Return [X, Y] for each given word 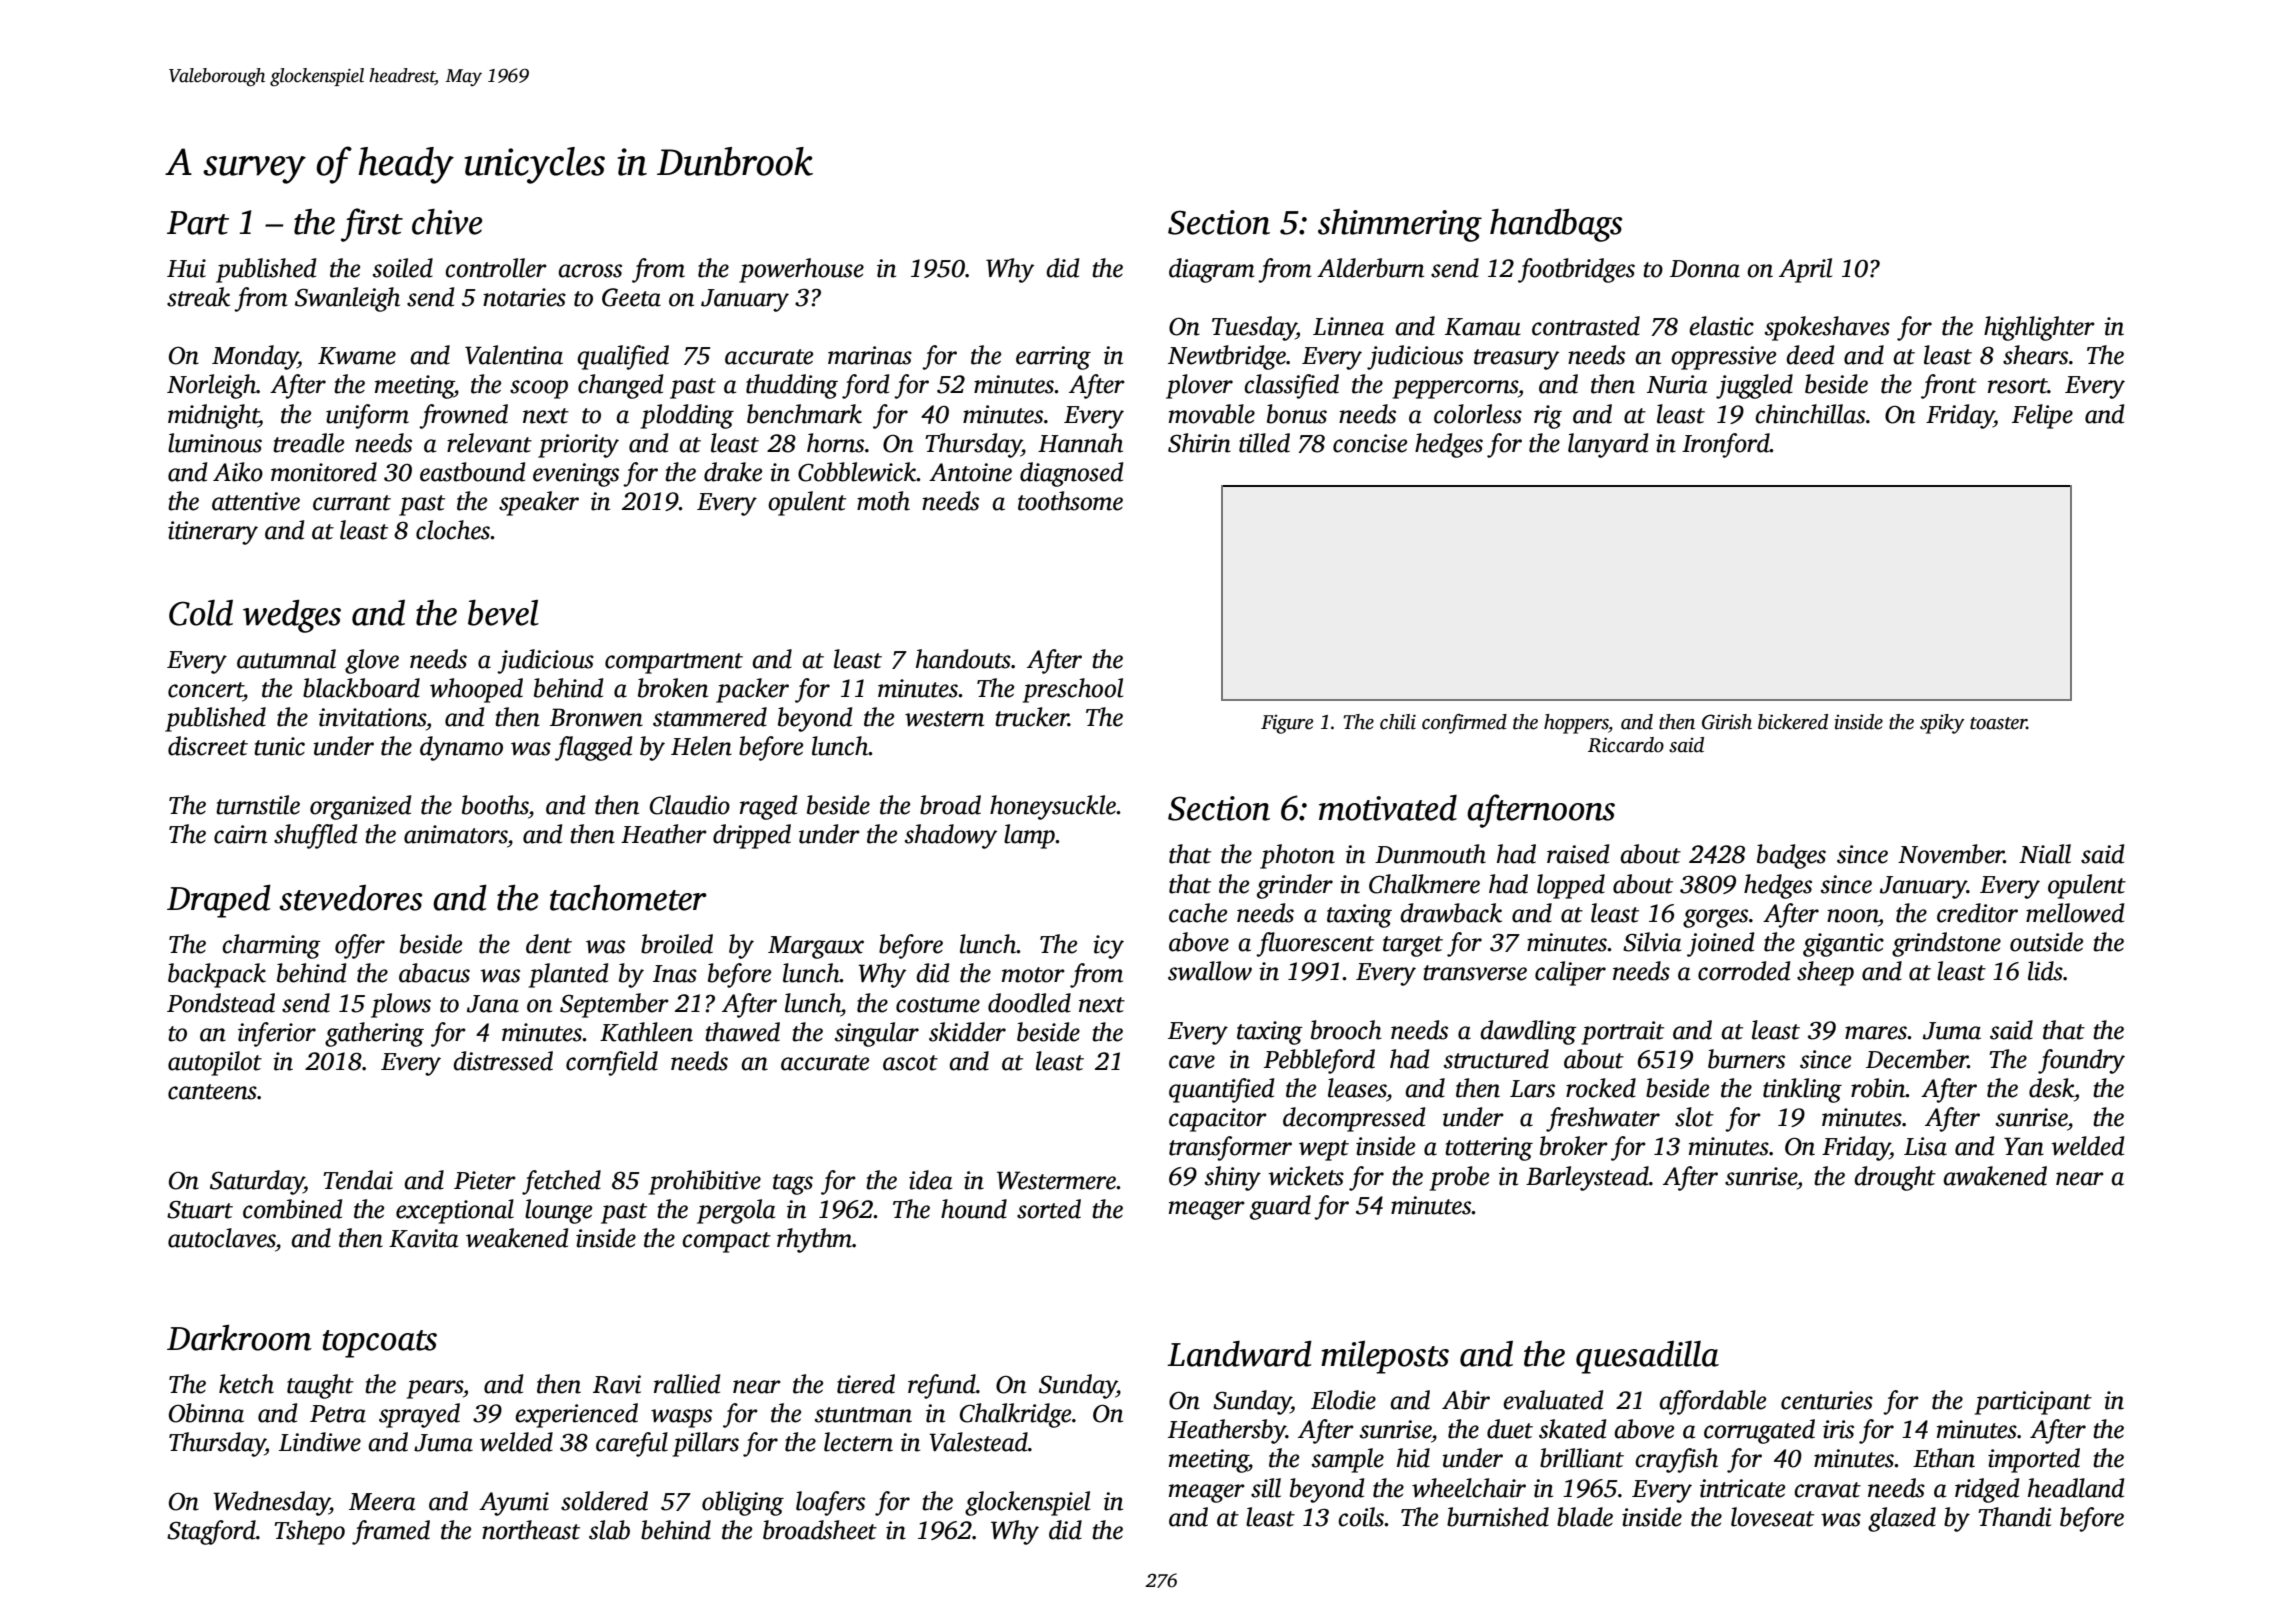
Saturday [257, 1182]
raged [768, 807]
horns [835, 443]
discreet [208, 746]
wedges [292, 616]
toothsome [1070, 501]
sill [1266, 1488]
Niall [2045, 854]
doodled [1029, 1003]
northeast [531, 1530]
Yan [2024, 1146]
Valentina [514, 355]
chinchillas [1810, 414]
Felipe [2042, 416]
